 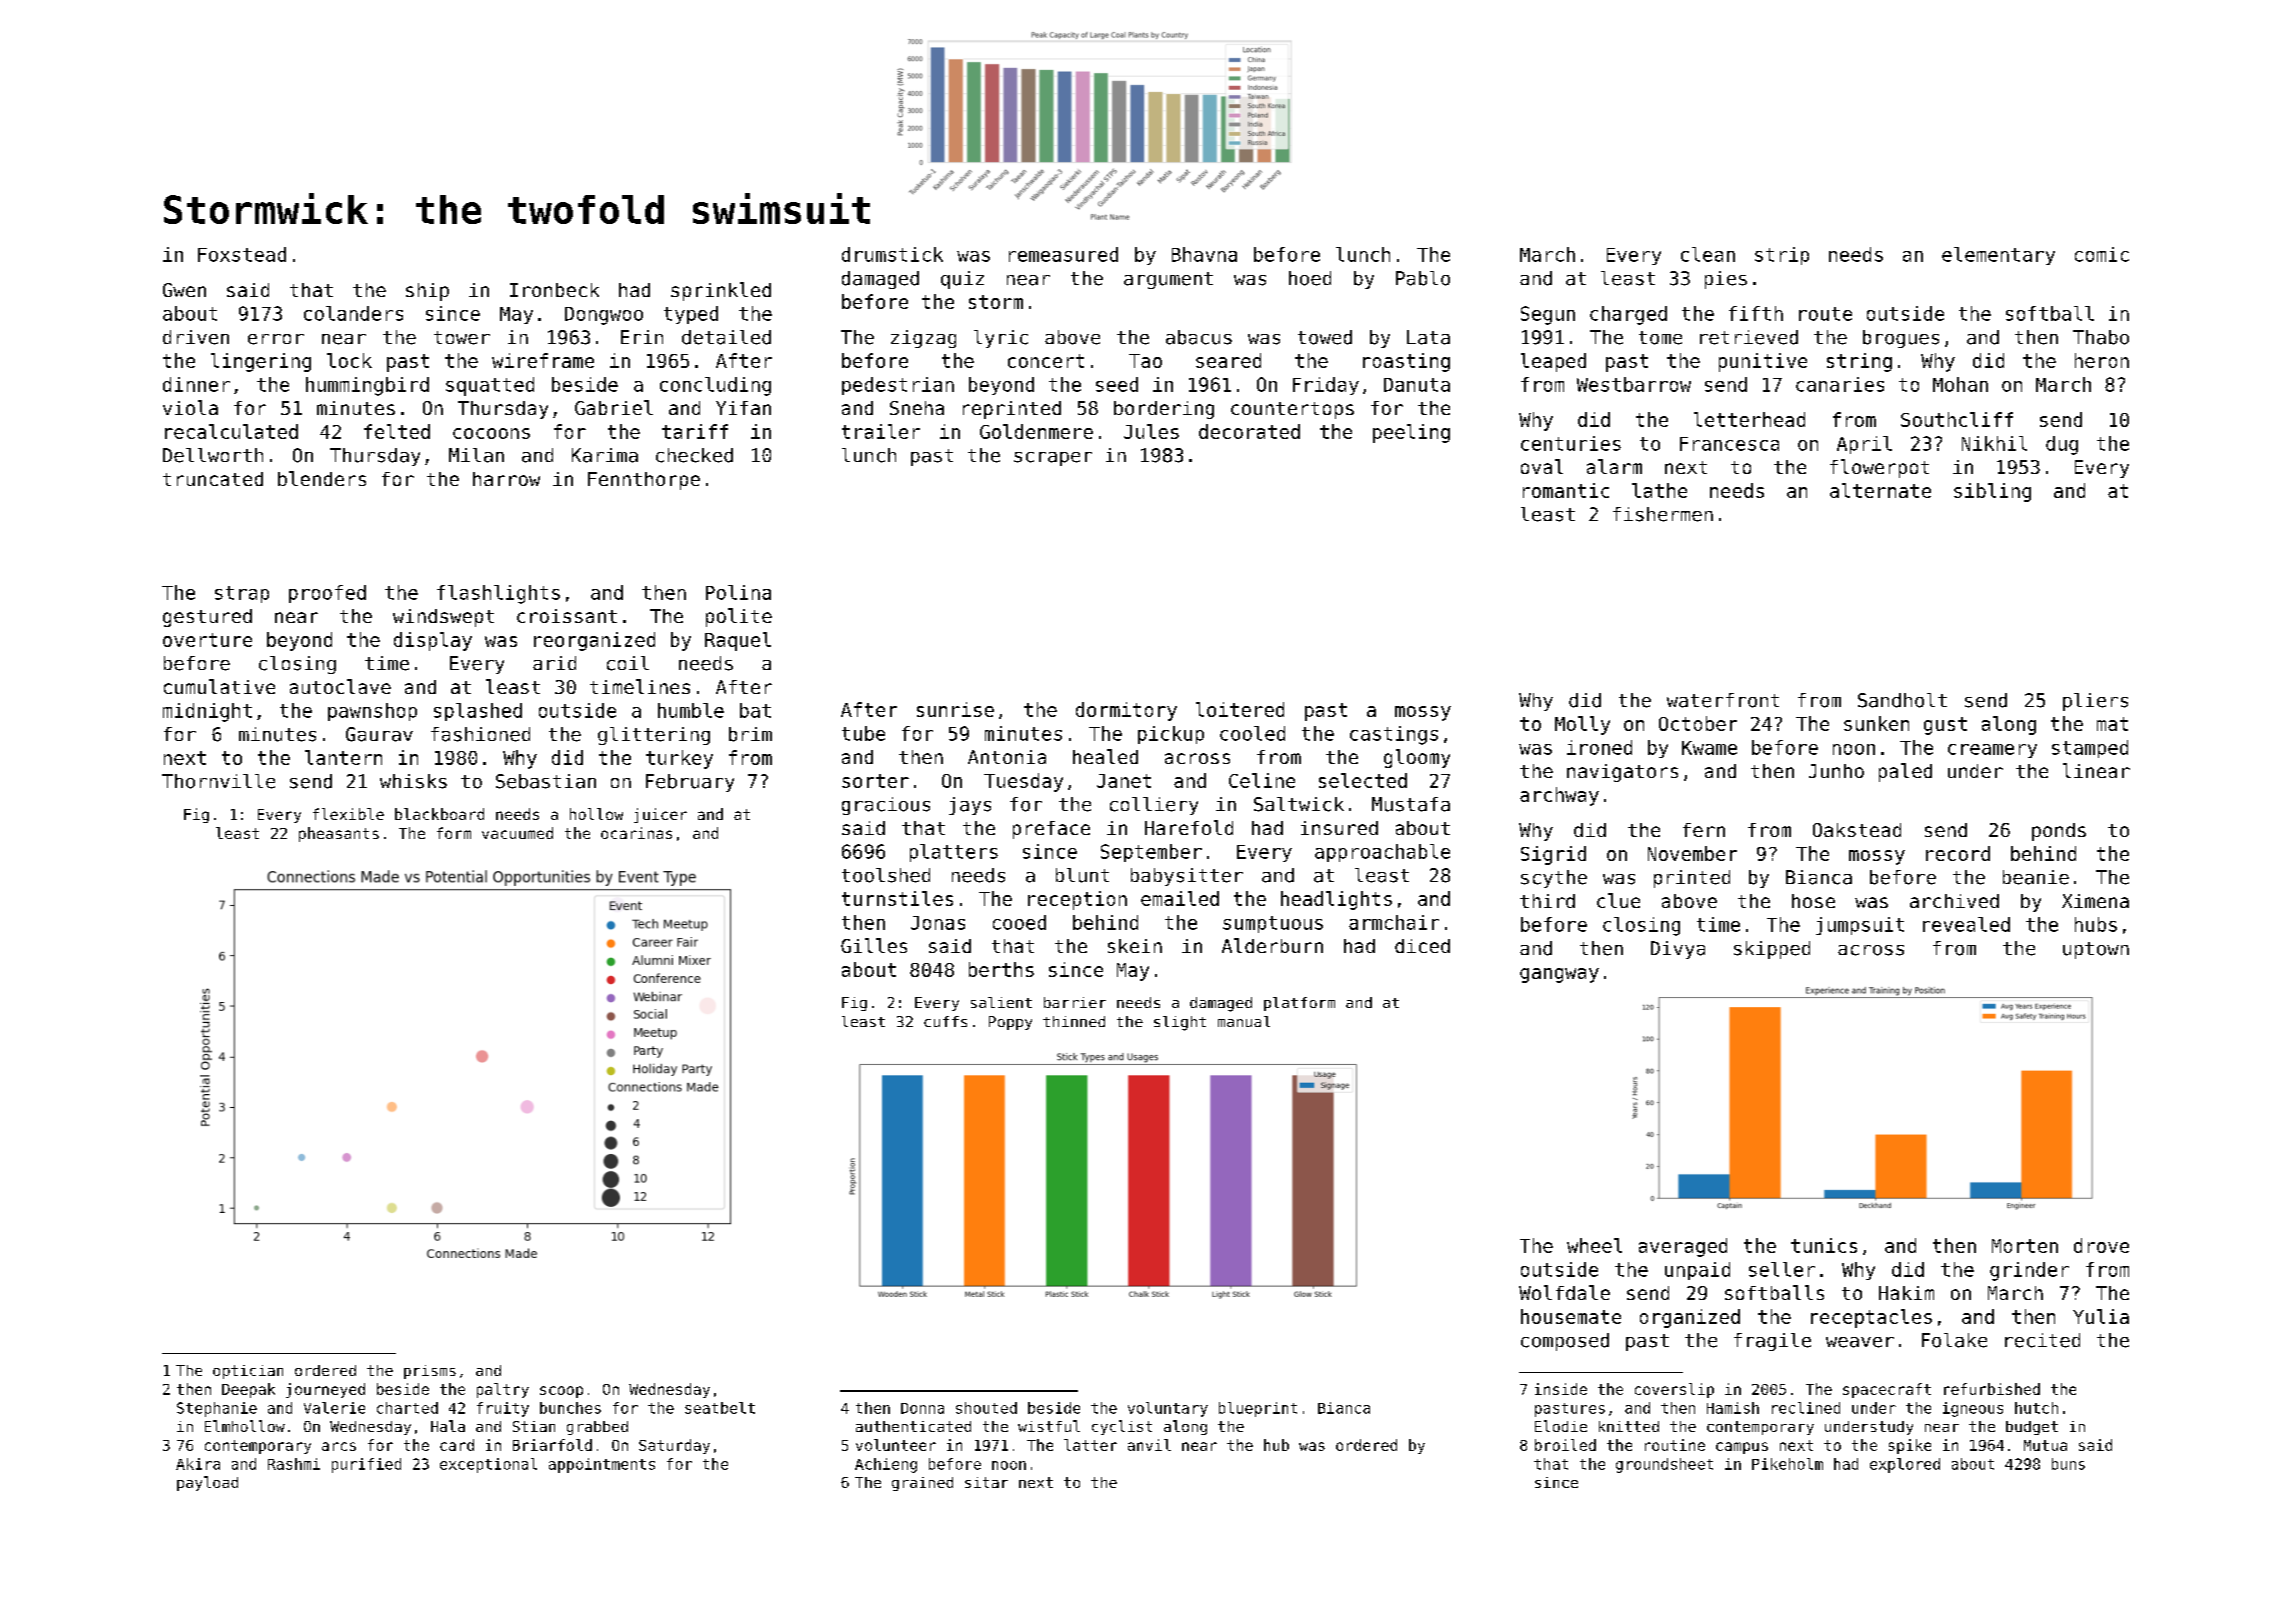 I want to click on clean, so click(x=1708, y=254).
